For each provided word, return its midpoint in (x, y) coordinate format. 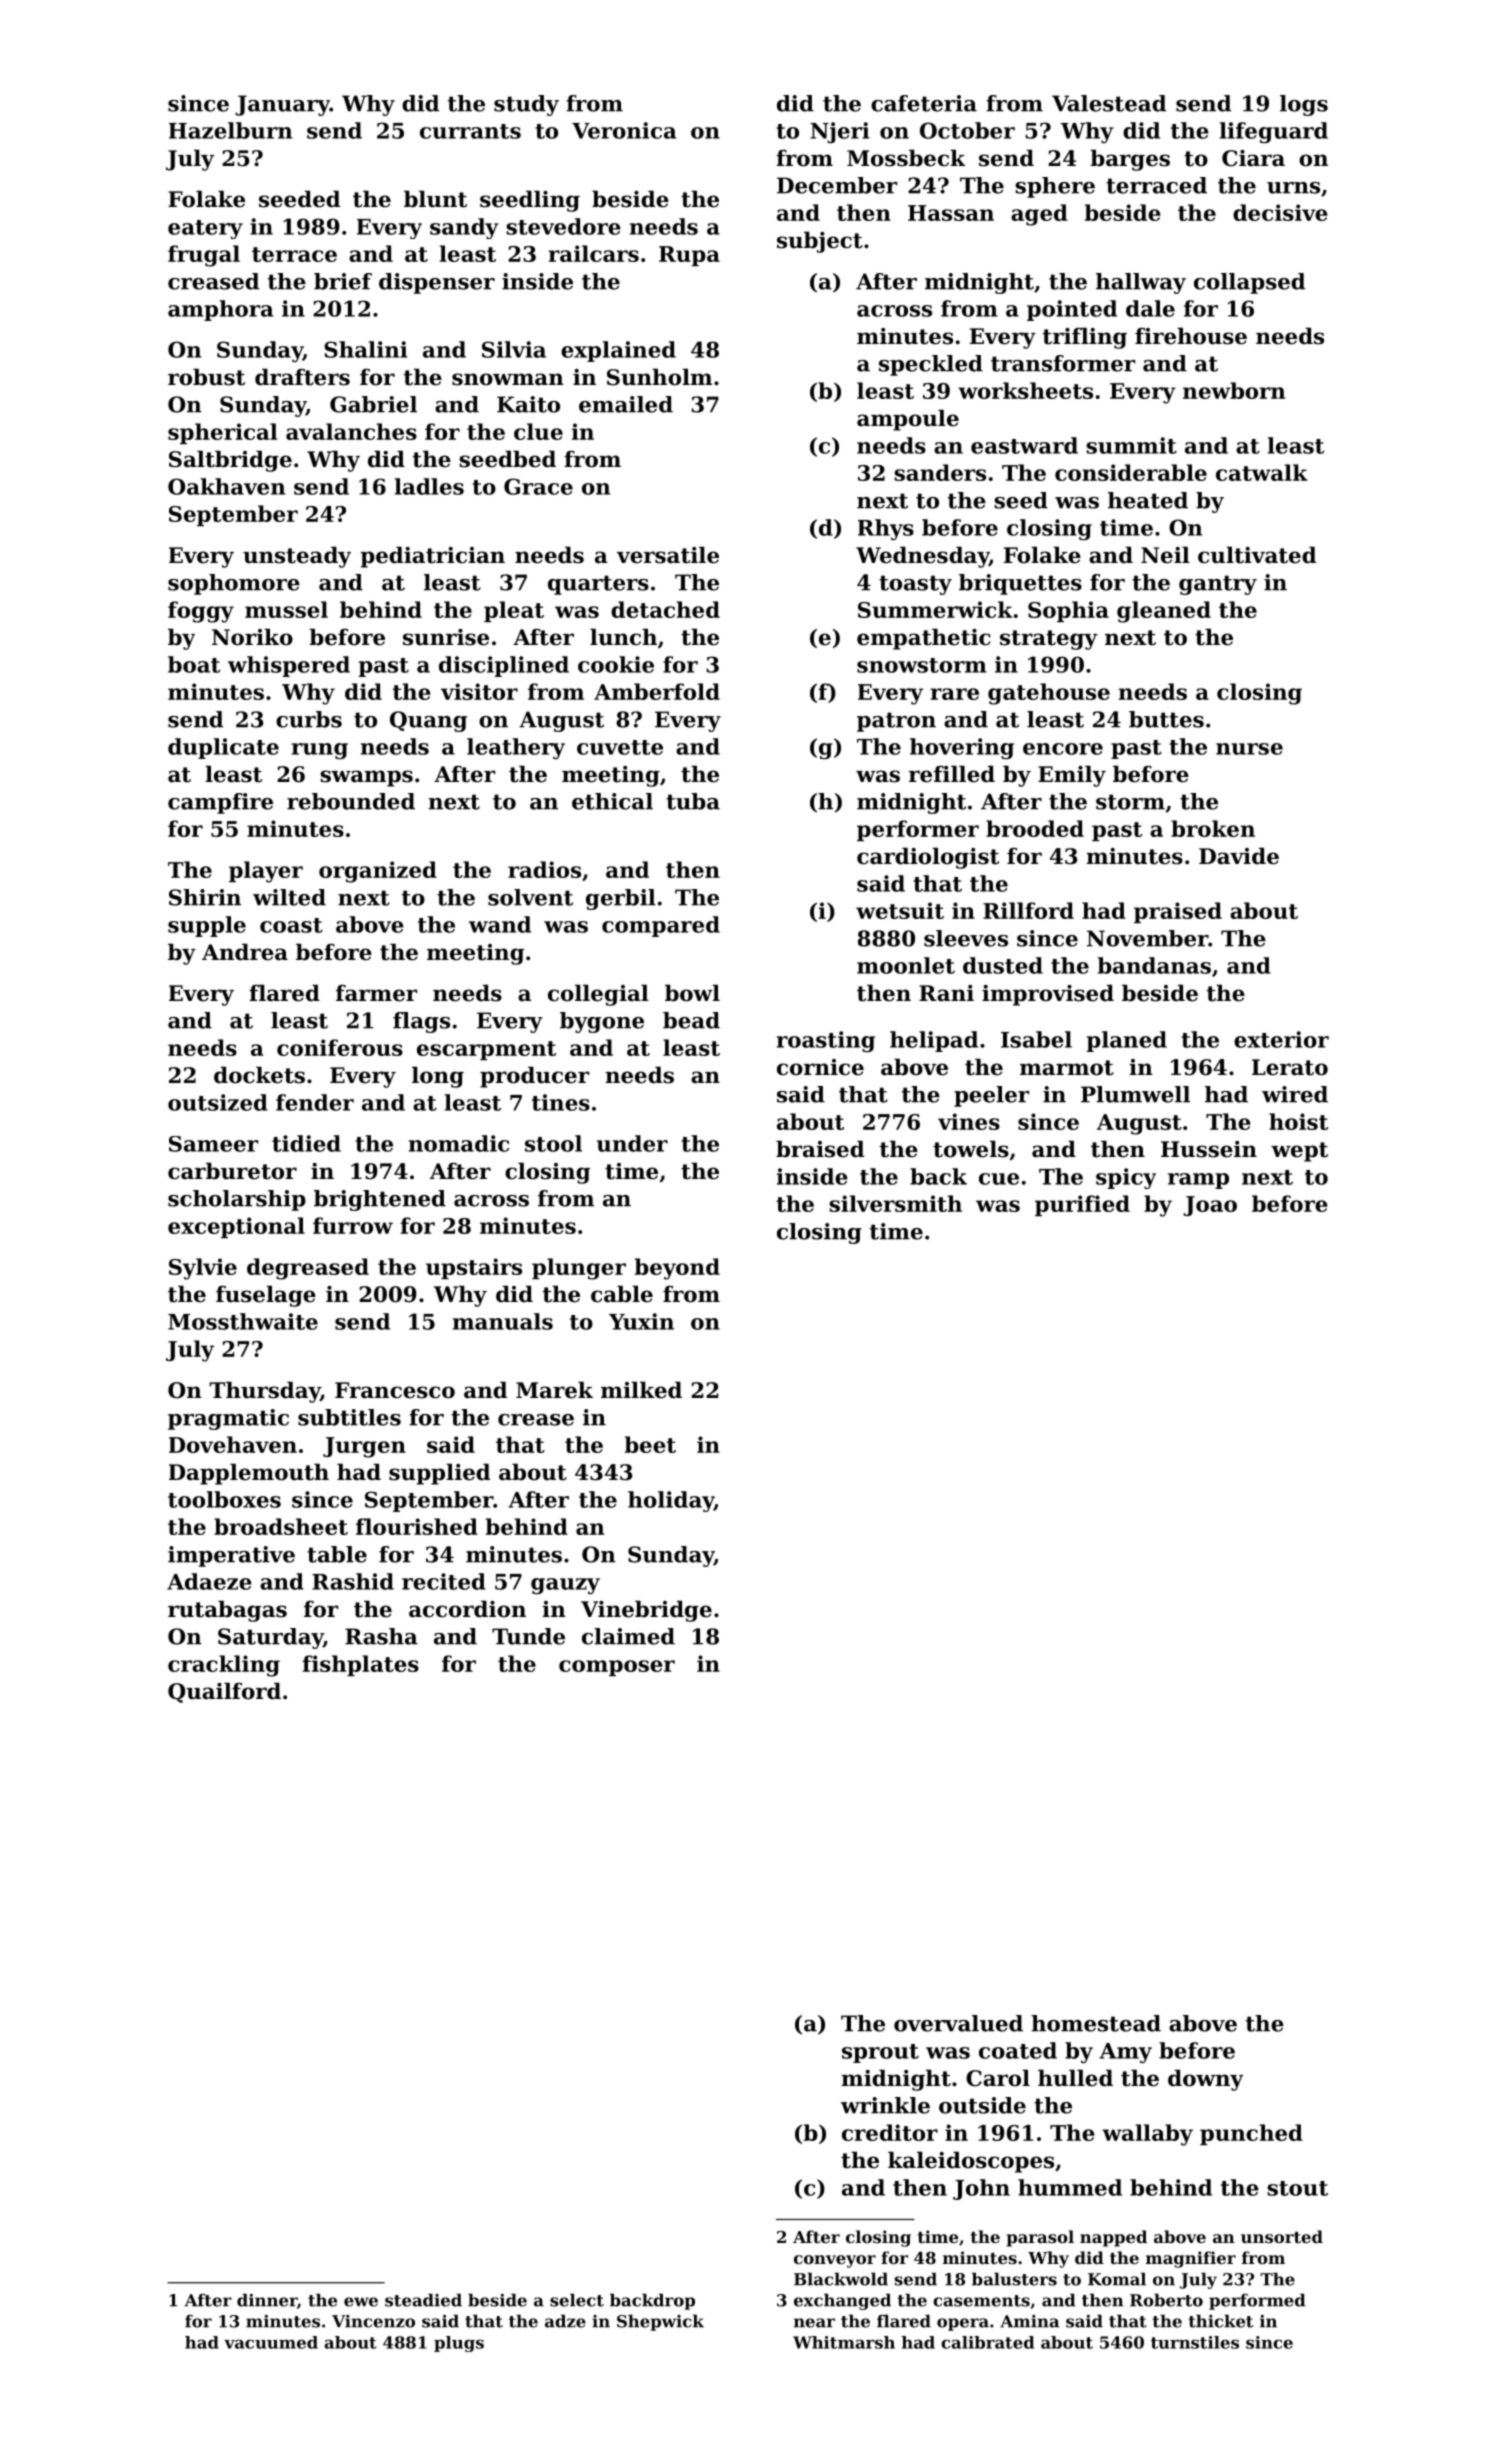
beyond (677, 1269)
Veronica (624, 130)
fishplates (360, 1665)
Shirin (205, 897)
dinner (267, 2300)
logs (1304, 105)
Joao (1210, 1206)
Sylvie (203, 1269)
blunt (435, 199)
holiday (671, 1501)
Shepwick (660, 2322)
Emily (1072, 776)
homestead (1096, 2023)
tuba (693, 801)
